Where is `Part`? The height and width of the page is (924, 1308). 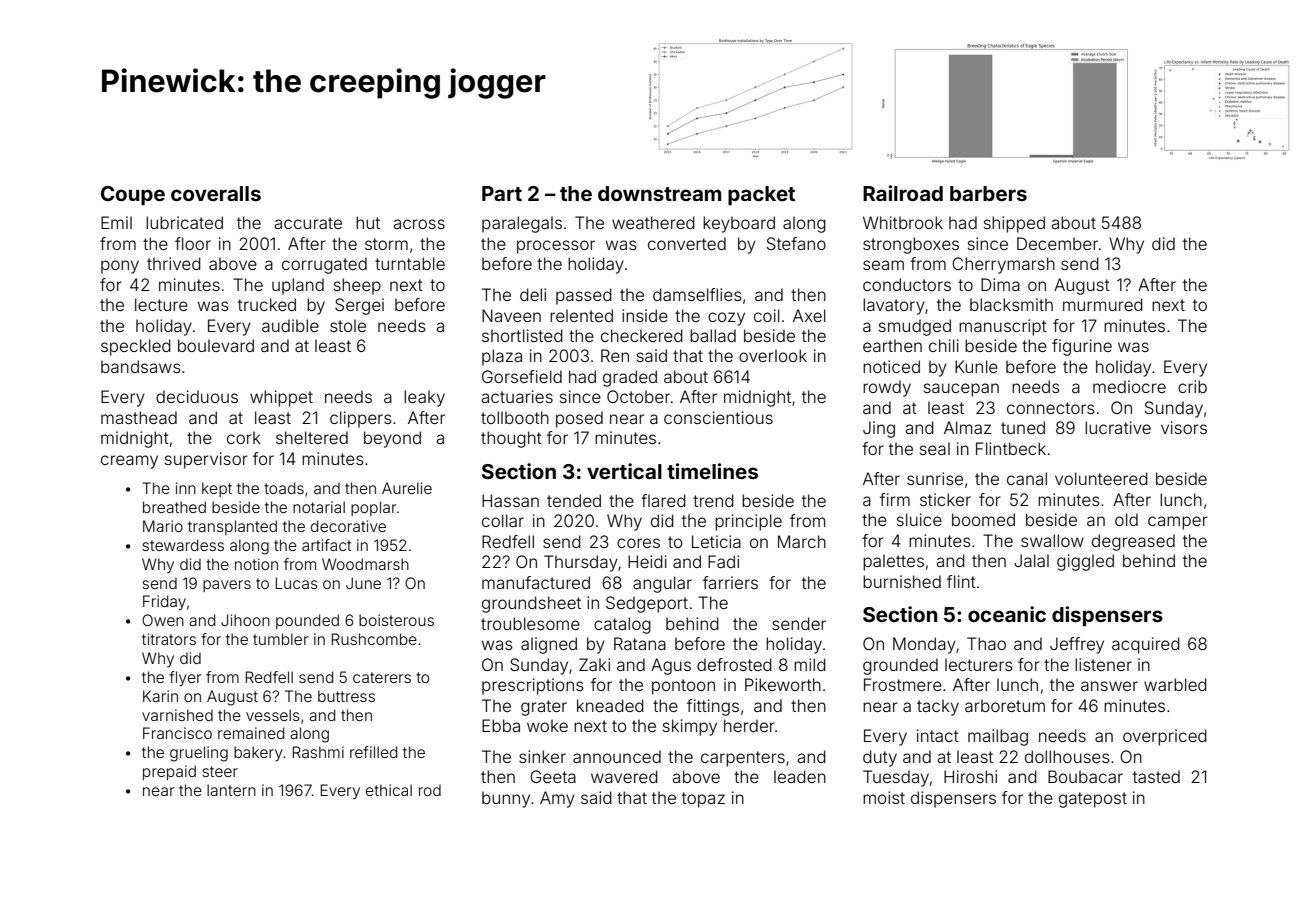 Part is located at coordinates (502, 193).
